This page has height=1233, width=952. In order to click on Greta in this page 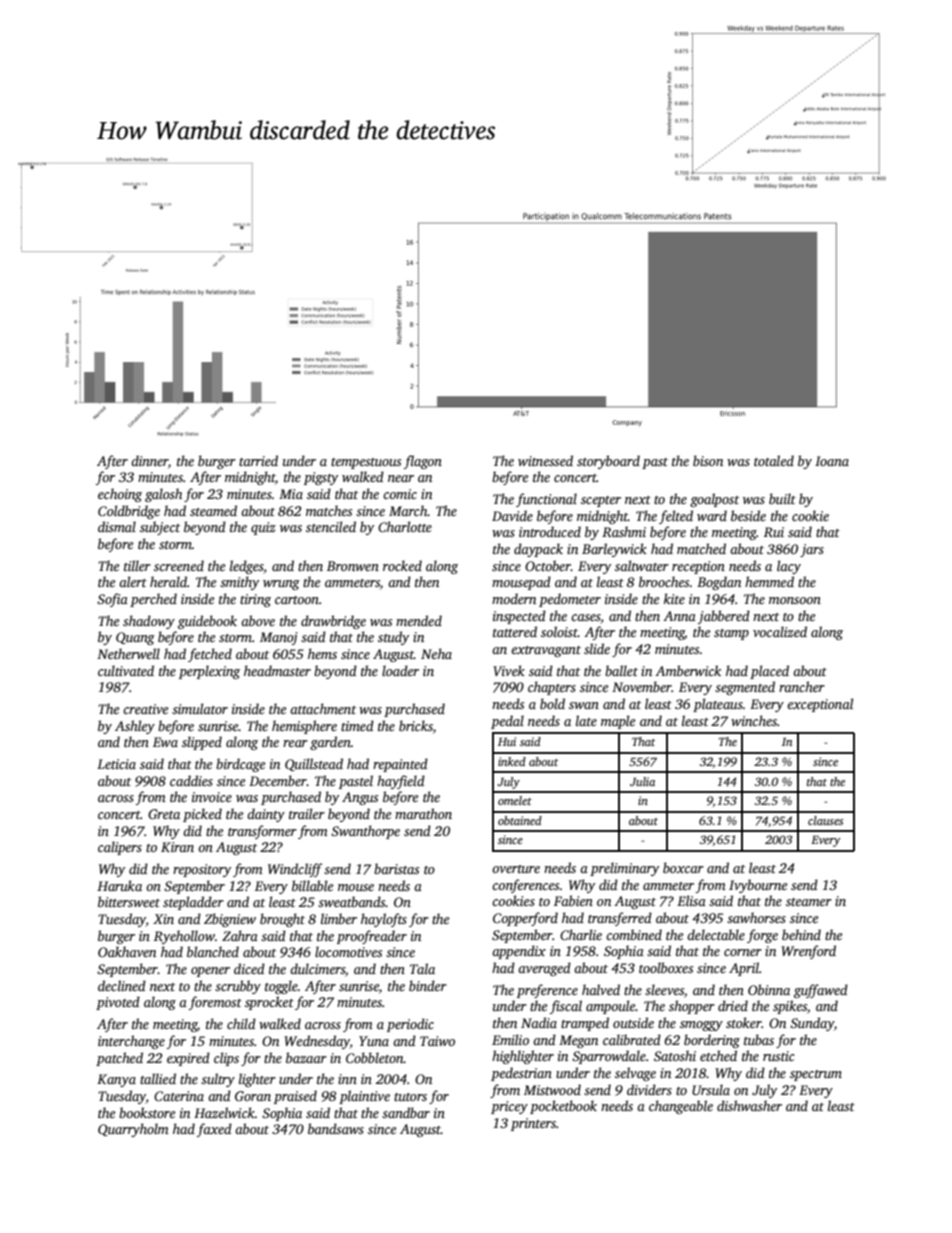, I will do `click(164, 814)`.
